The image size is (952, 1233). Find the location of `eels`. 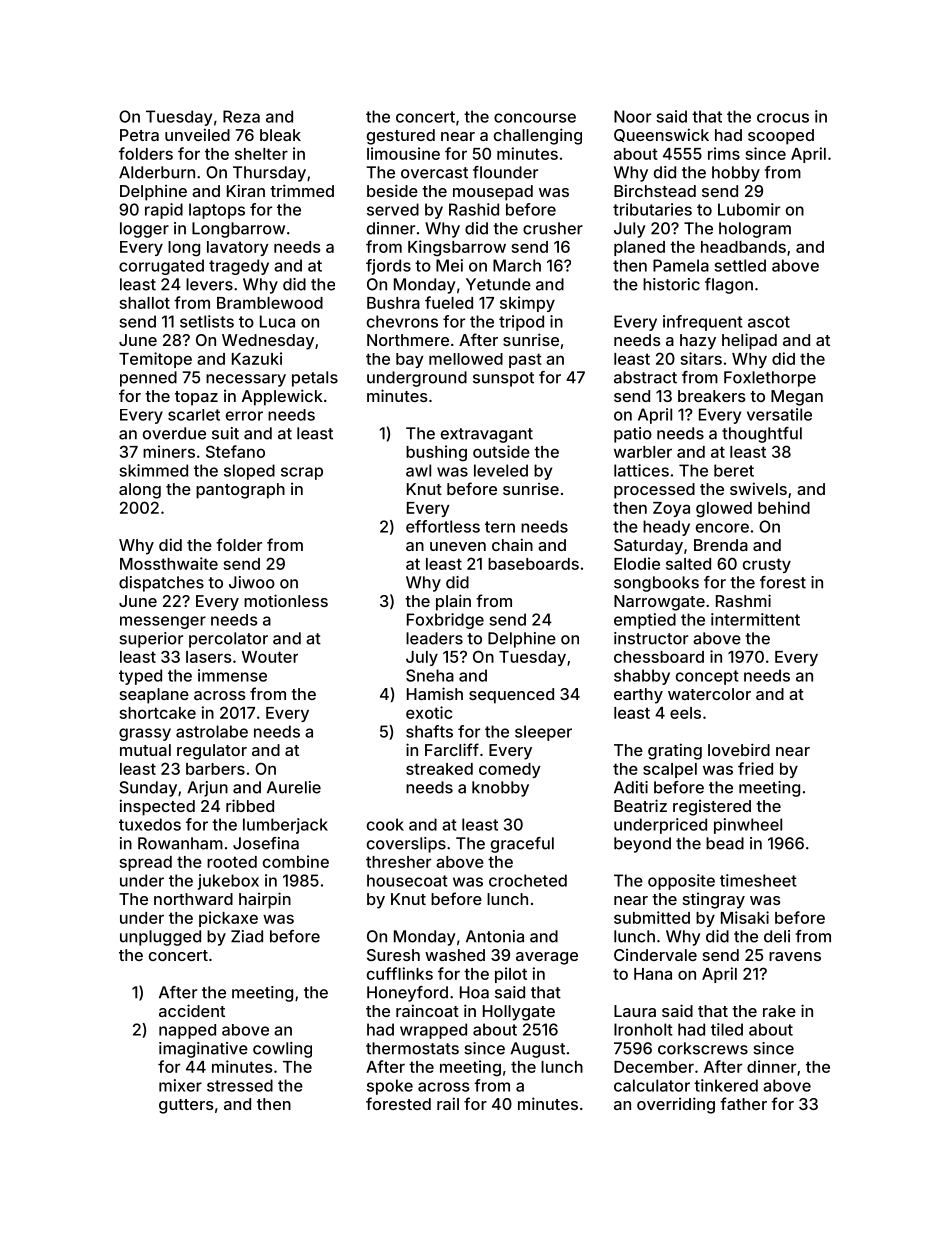

eels is located at coordinates (685, 713).
